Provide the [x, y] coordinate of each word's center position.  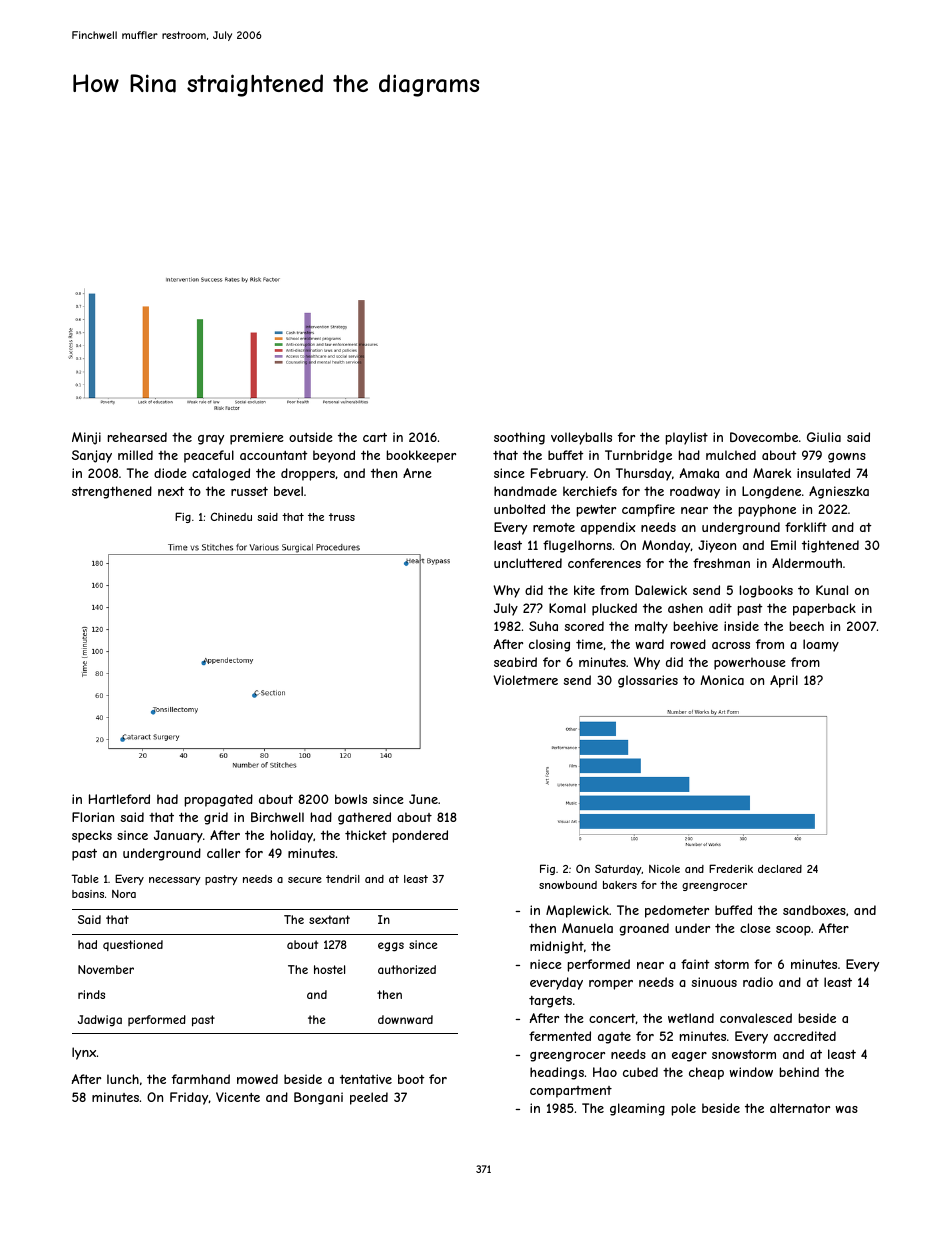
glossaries [648, 681]
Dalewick [661, 590]
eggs [391, 947]
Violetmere [525, 680]
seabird [515, 662]
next [171, 491]
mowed [257, 1079]
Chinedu [231, 516]
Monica [722, 680]
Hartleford [119, 799]
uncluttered [528, 563]
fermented [560, 1036]
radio [758, 982]
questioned [133, 945]
